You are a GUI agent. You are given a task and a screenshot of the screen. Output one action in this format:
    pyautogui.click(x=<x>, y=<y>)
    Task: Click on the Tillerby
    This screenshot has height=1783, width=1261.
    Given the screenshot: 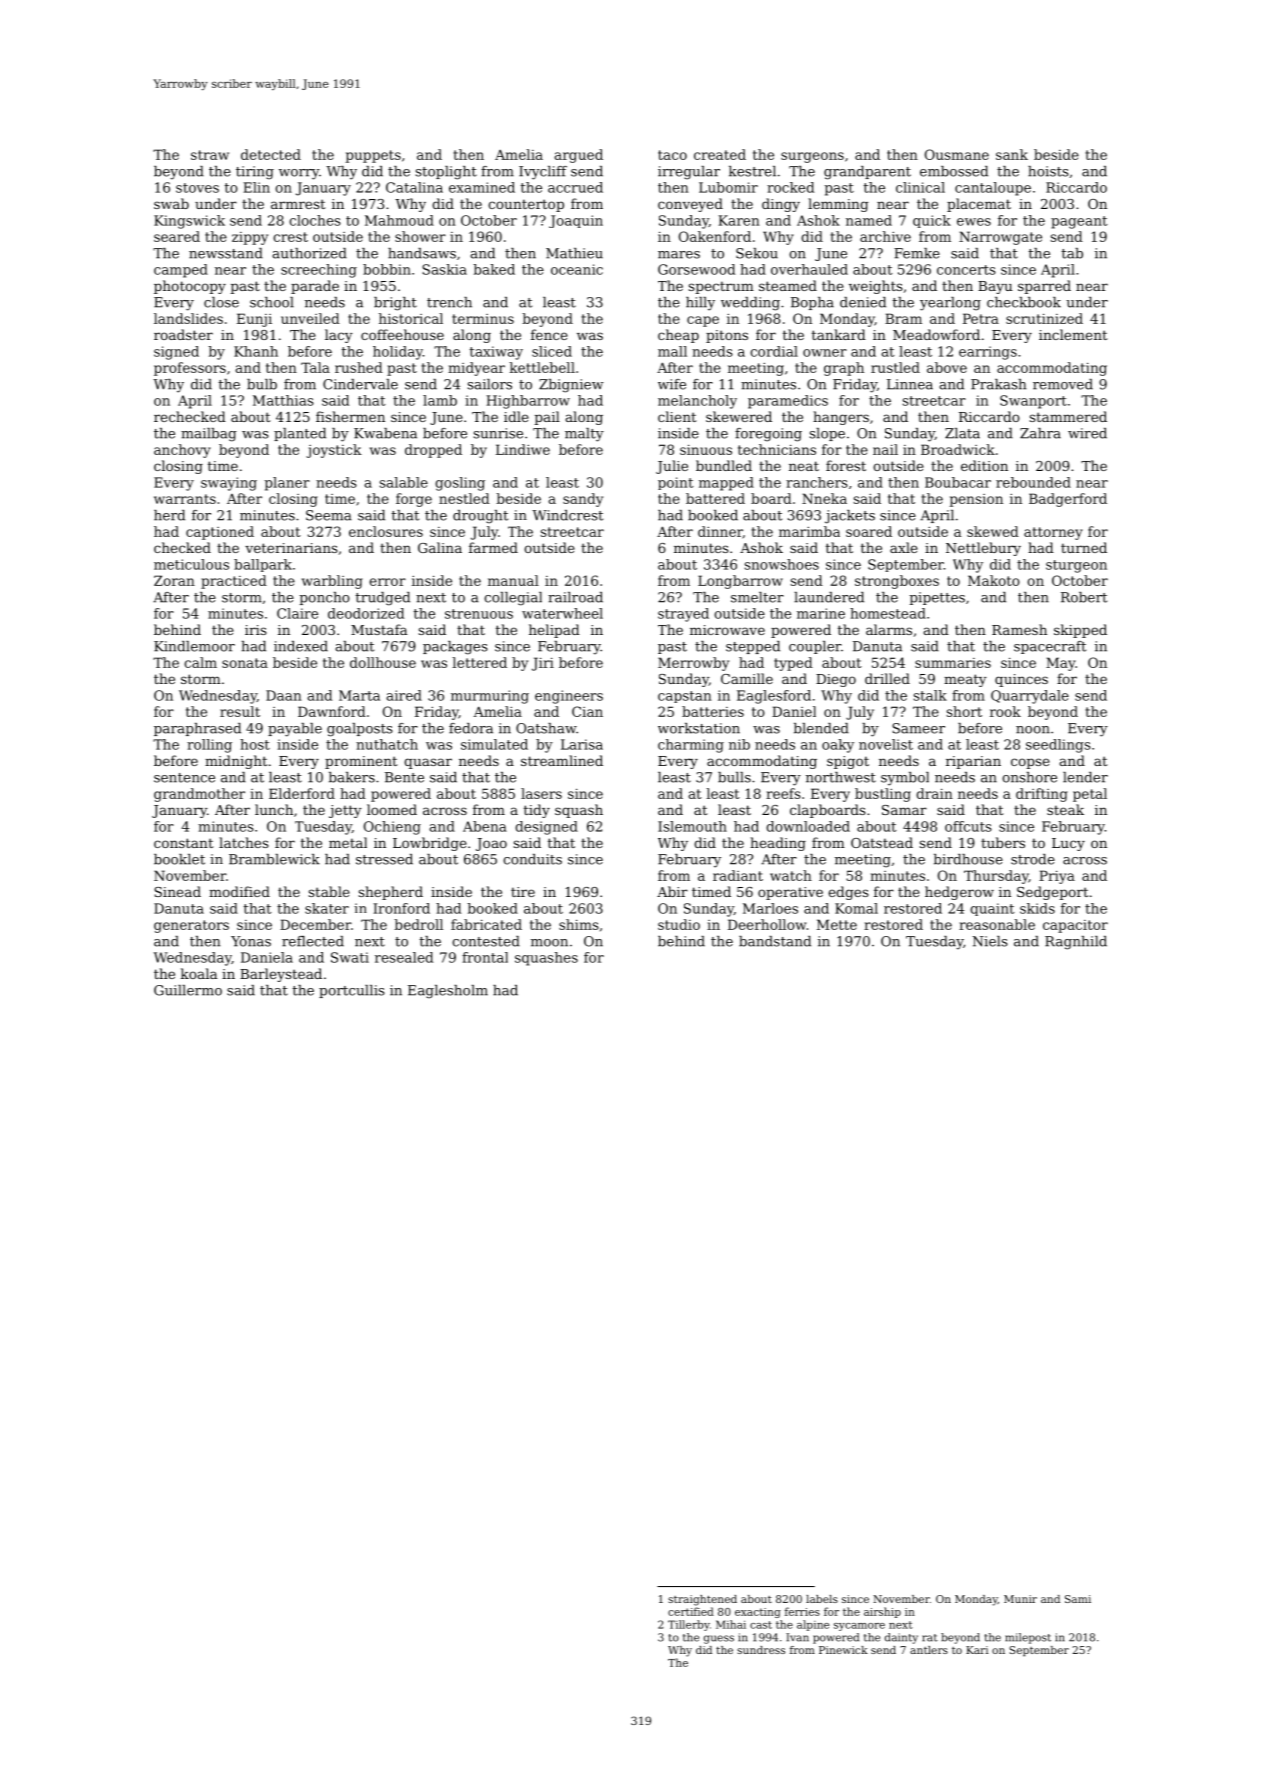 What is the action you would take?
    pyautogui.click(x=689, y=1625)
